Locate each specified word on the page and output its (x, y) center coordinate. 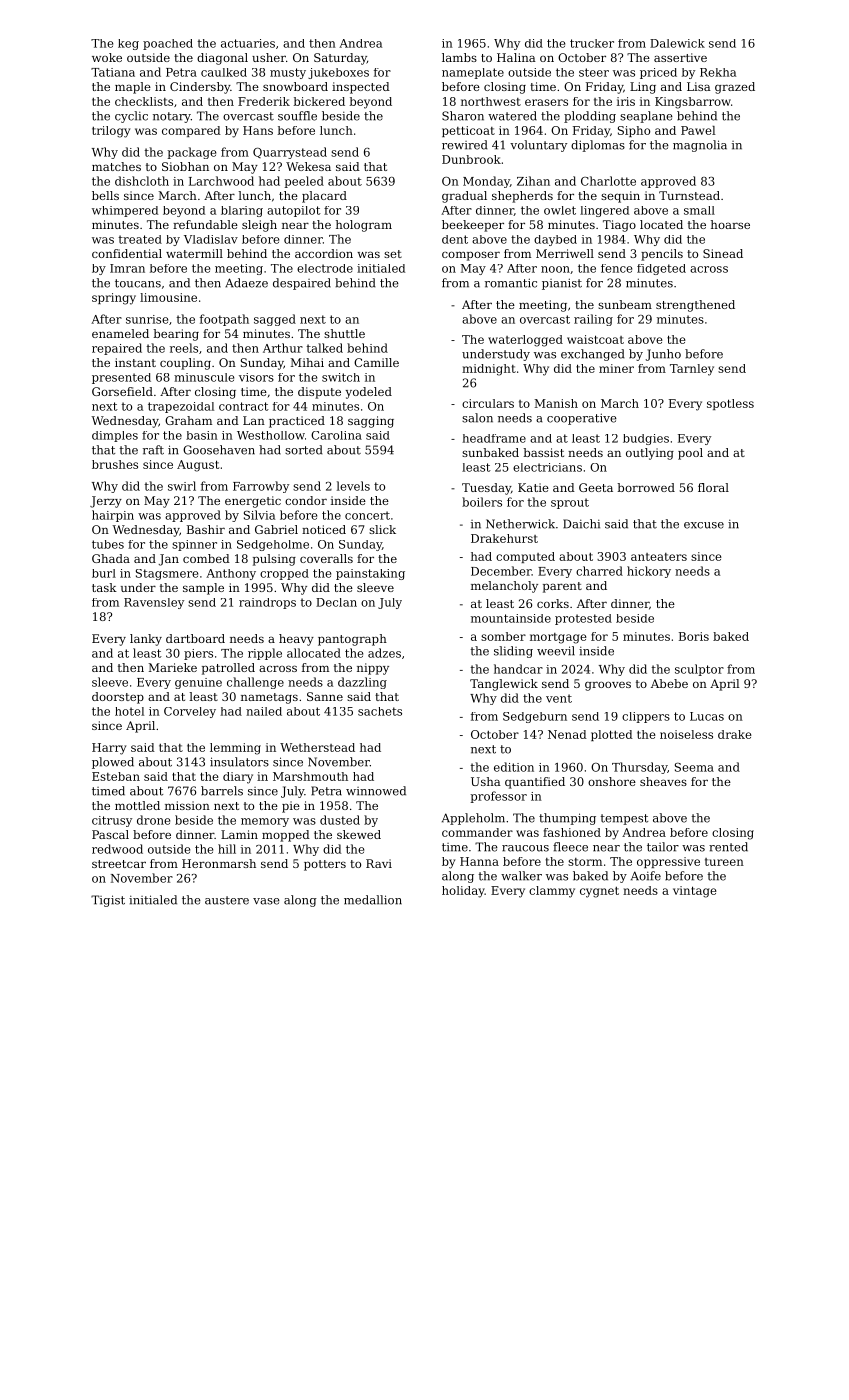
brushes (115, 464)
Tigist (108, 901)
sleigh (259, 226)
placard (324, 197)
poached (168, 44)
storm (585, 862)
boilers (482, 502)
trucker (592, 43)
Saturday (340, 59)
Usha (486, 781)
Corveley (190, 712)
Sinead (723, 253)
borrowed (646, 487)
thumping (567, 819)
